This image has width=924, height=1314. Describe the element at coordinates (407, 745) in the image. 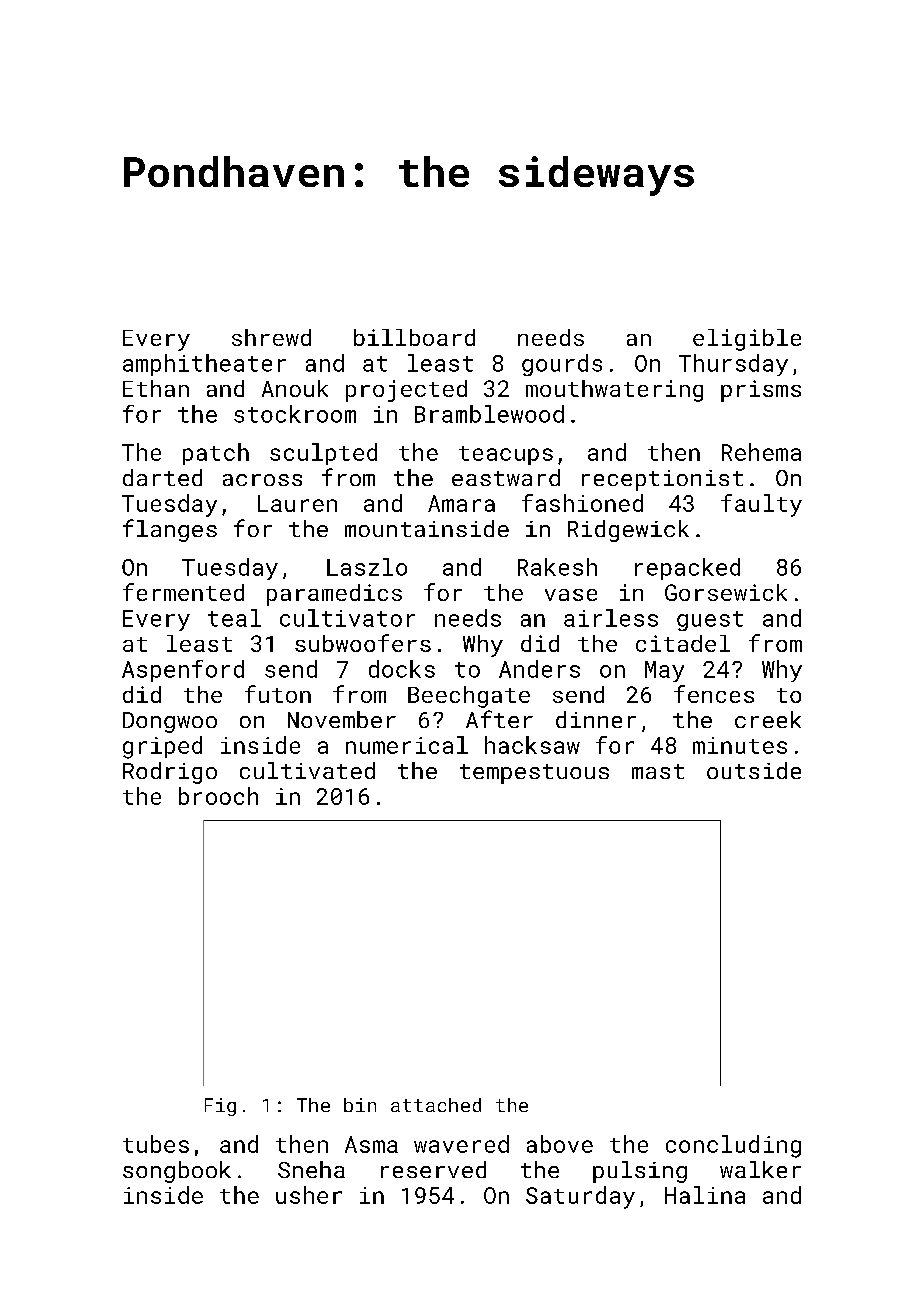

I see `numerical` at that location.
